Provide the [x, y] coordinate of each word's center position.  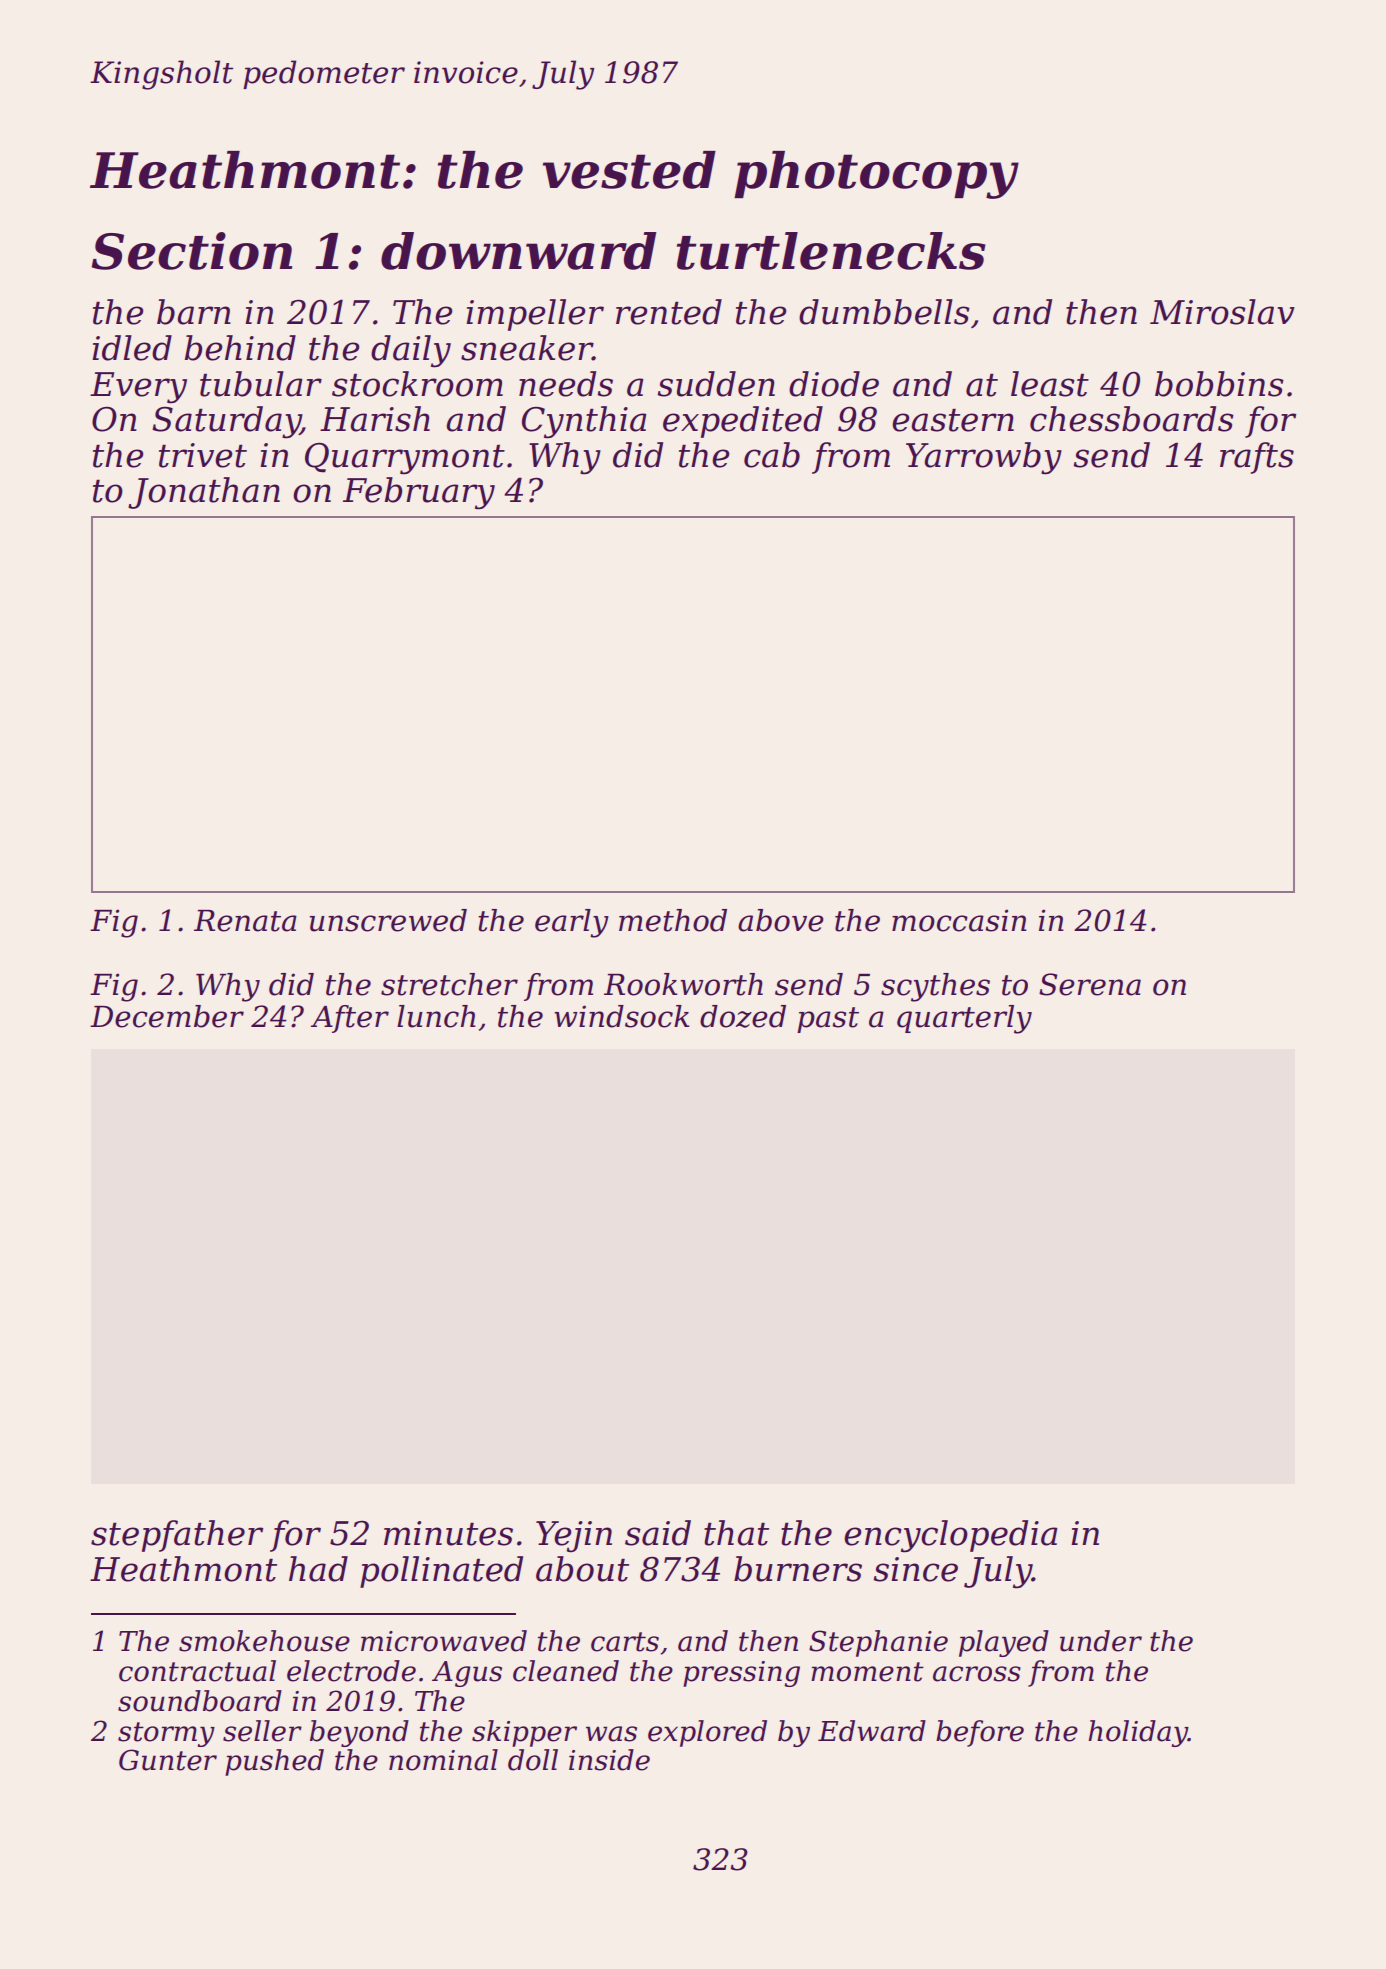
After [350, 1019]
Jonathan [204, 493]
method [673, 920]
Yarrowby [984, 458]
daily [411, 351]
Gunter [168, 1760]
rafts [1257, 458]
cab [772, 455]
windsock [621, 1016]
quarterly [964, 1019]
